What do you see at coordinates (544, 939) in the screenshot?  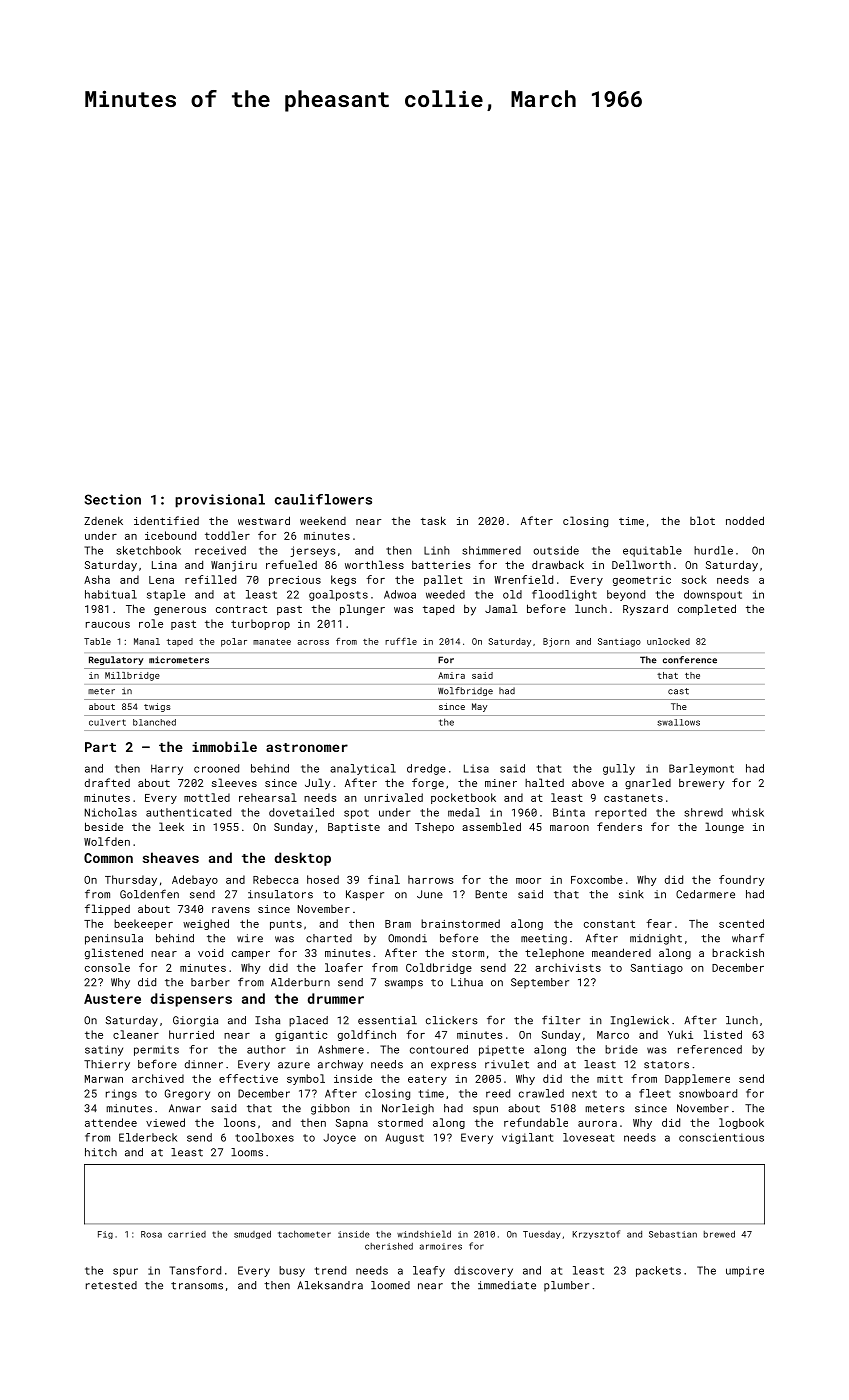 I see `meeting` at bounding box center [544, 939].
